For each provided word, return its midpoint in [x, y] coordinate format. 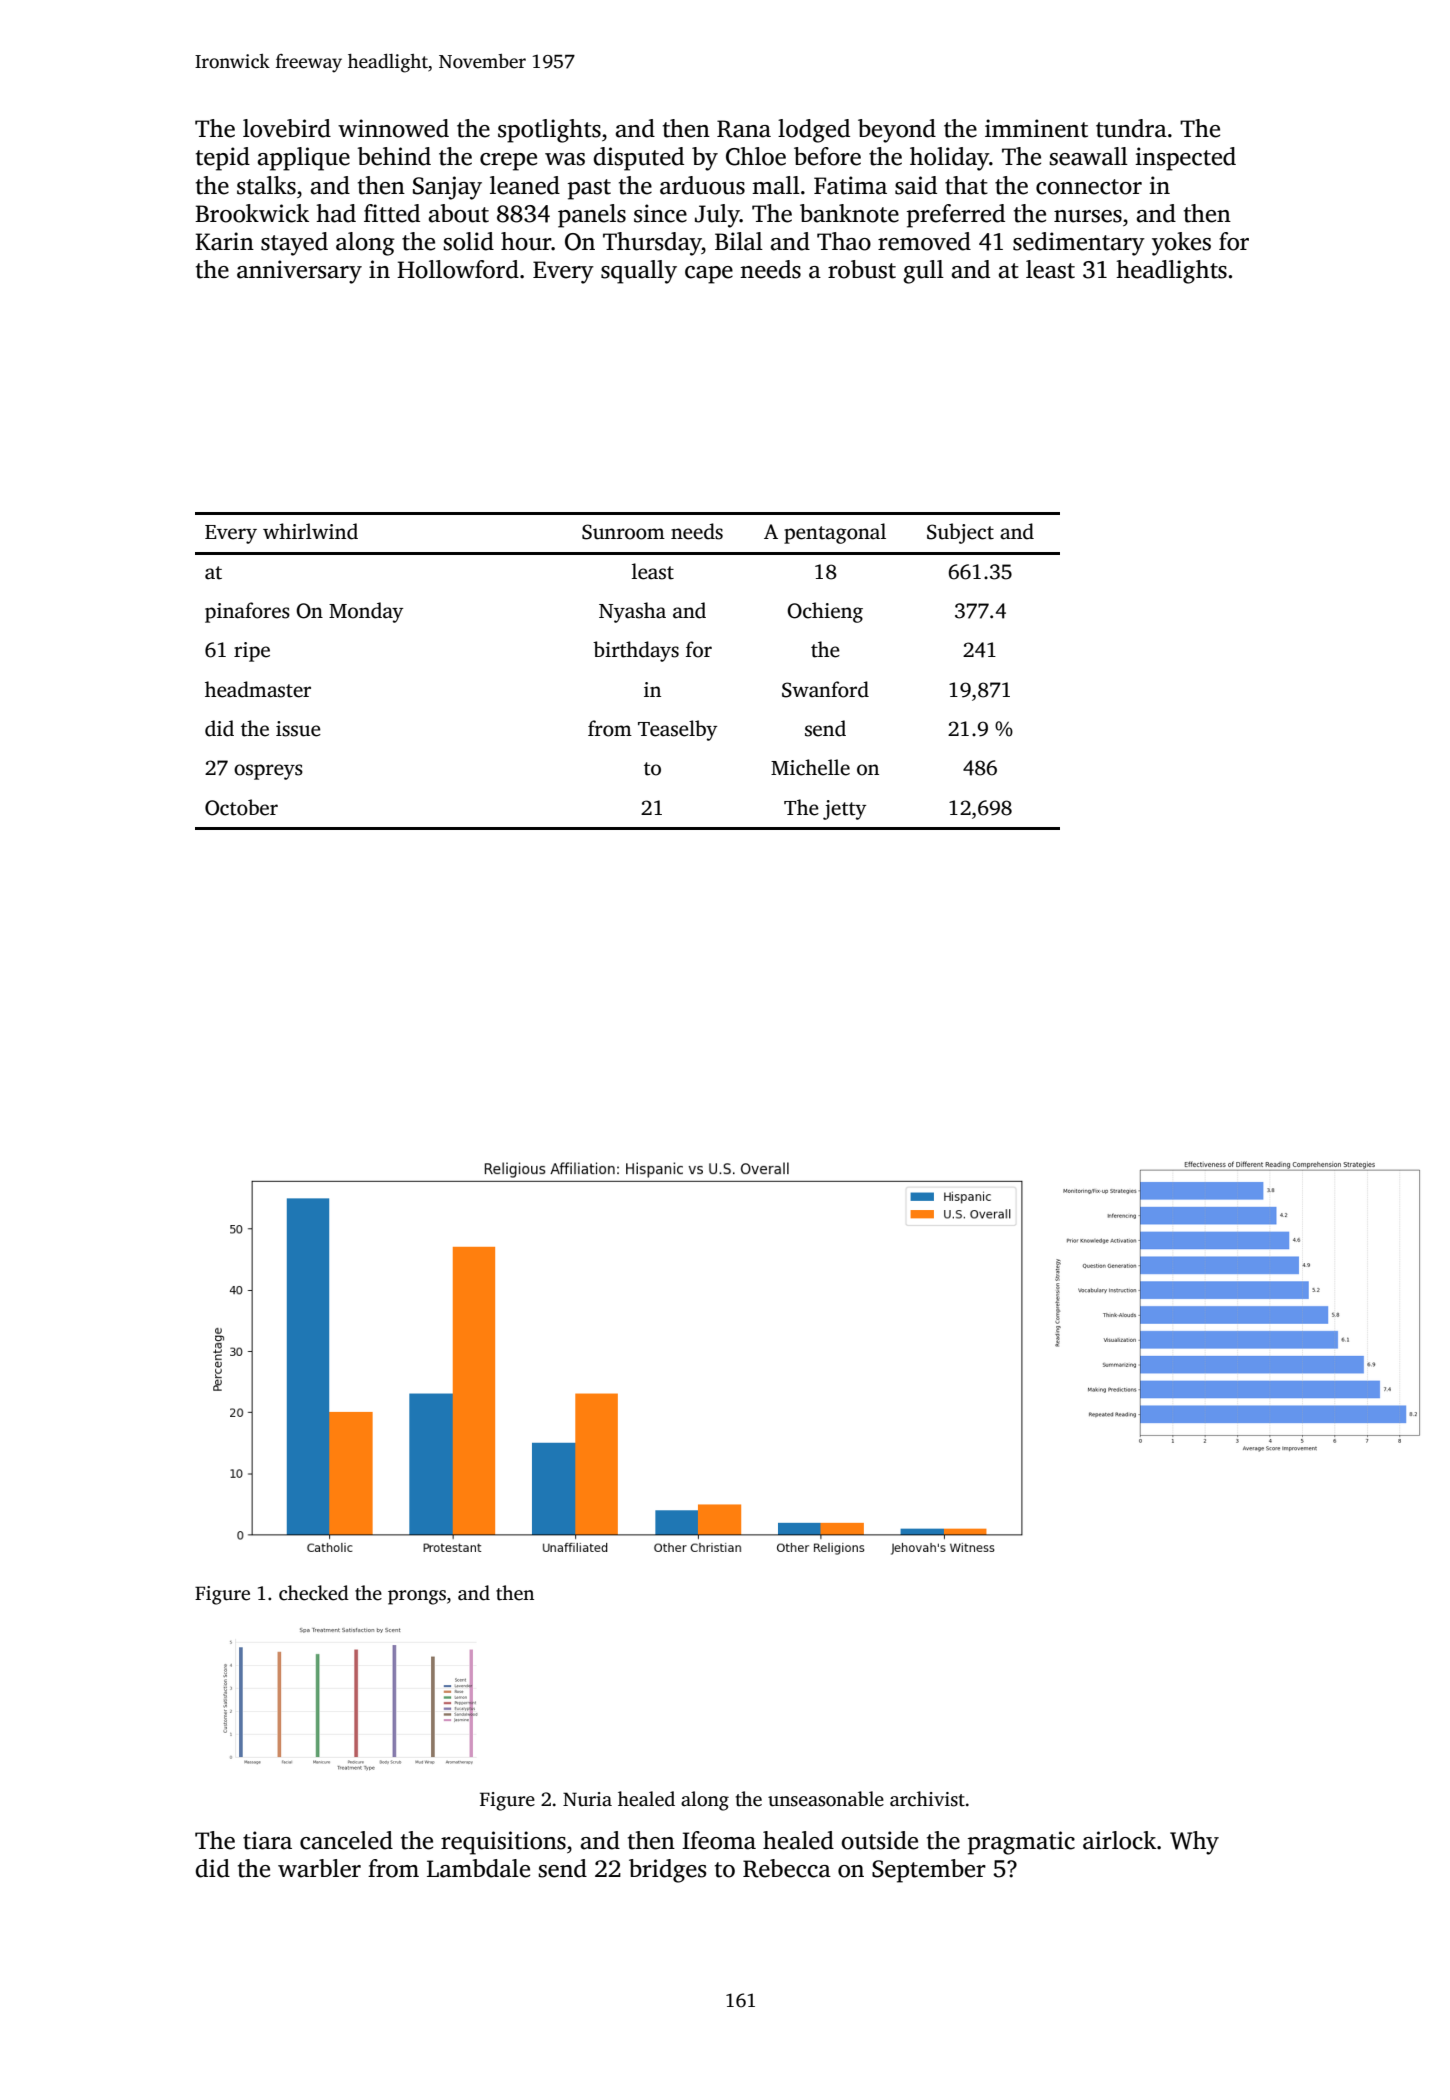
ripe [252, 652]
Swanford [825, 689]
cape [709, 275]
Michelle [810, 767]
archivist [927, 1799]
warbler [319, 1868]
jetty [844, 810]
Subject [960, 533]
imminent [1036, 128]
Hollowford [458, 269]
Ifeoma [719, 1840]
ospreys [268, 772]
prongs [417, 1597]
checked [314, 1593]
